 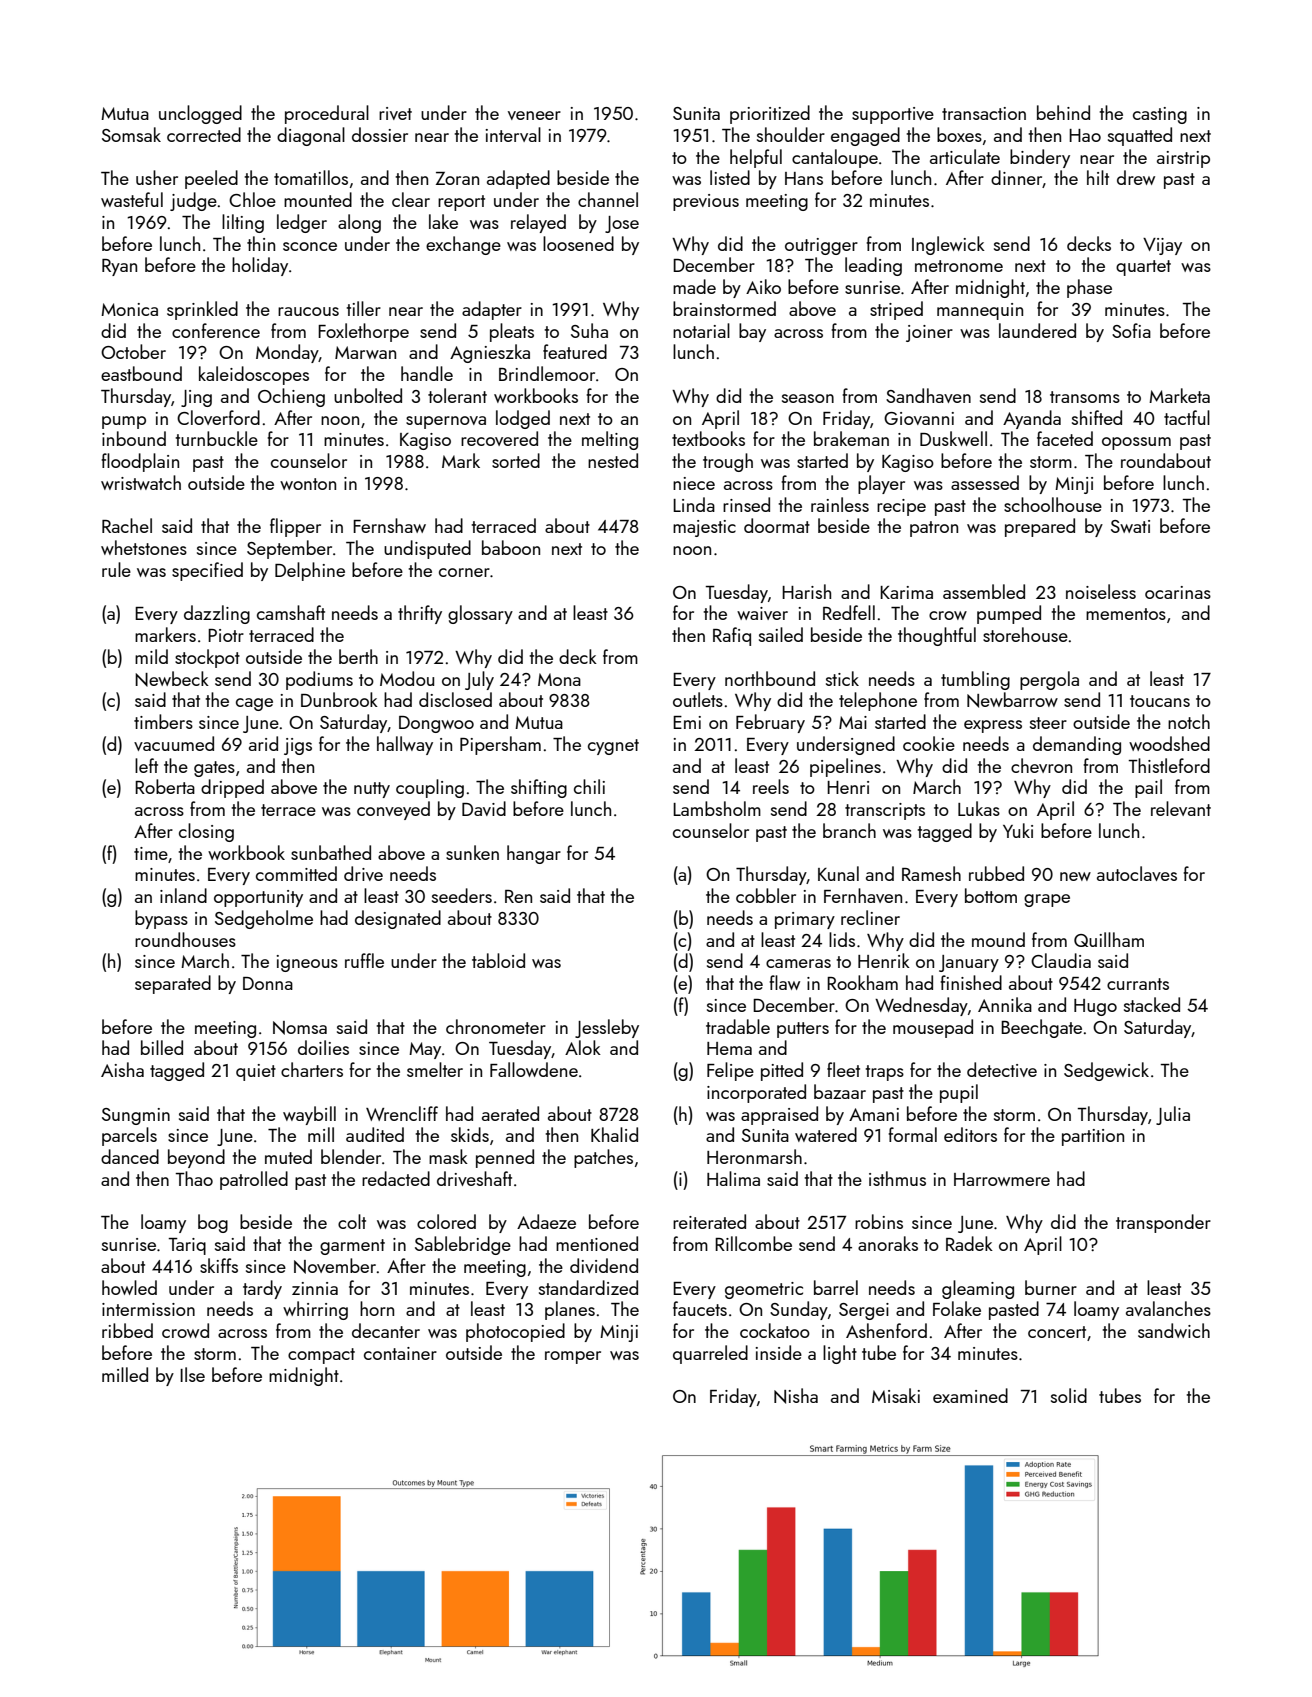 I want to click on player, so click(x=881, y=484).
